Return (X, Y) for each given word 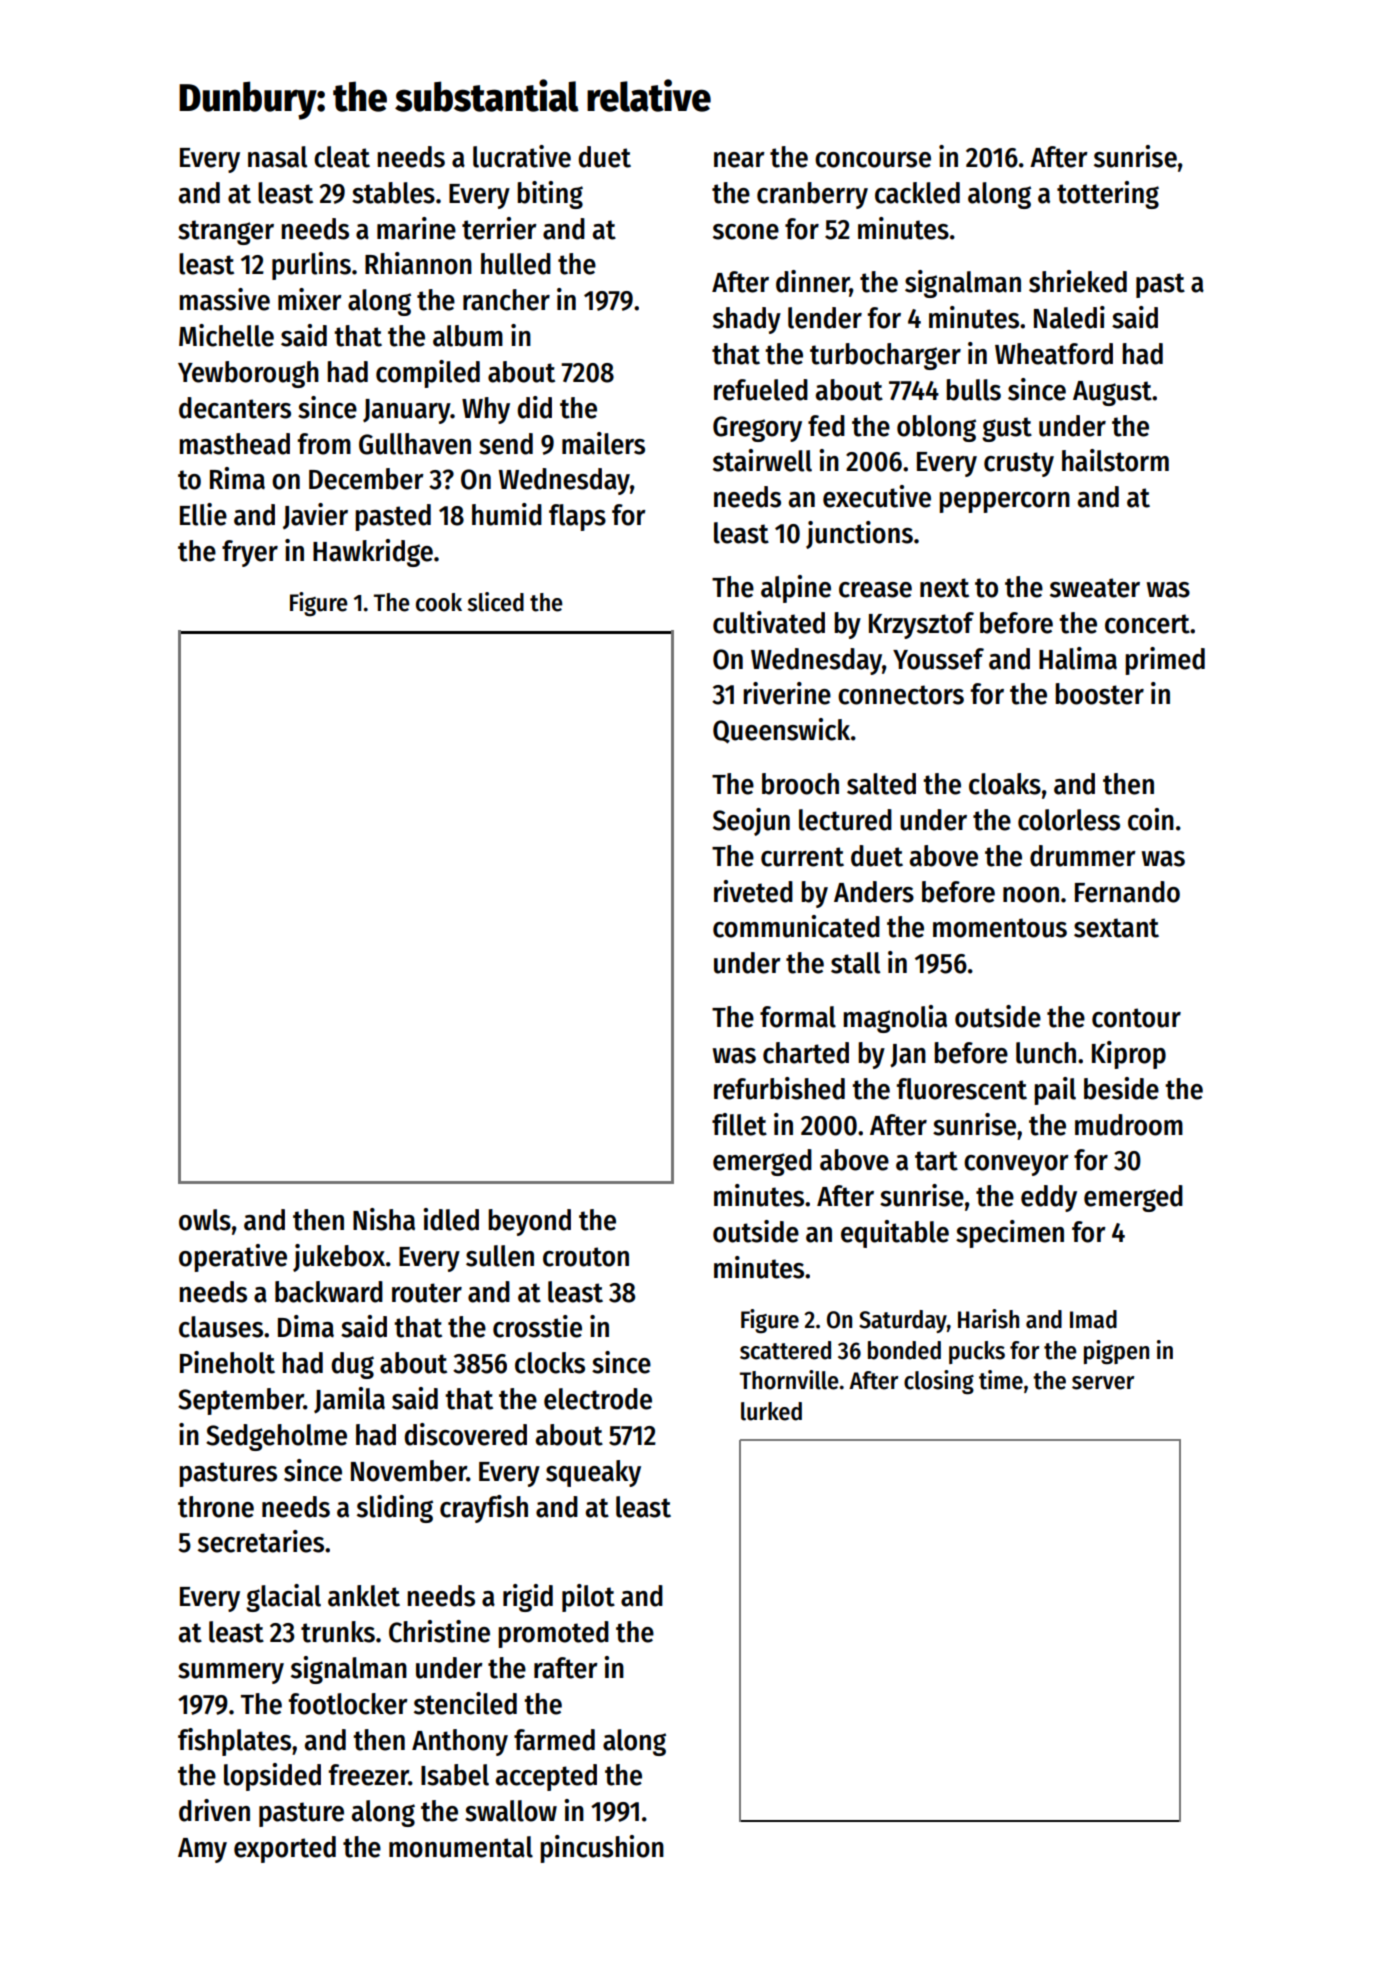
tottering (1108, 195)
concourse (873, 160)
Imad (1093, 1319)
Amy (202, 1850)
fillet (739, 1124)
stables (393, 193)
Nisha (384, 1219)
